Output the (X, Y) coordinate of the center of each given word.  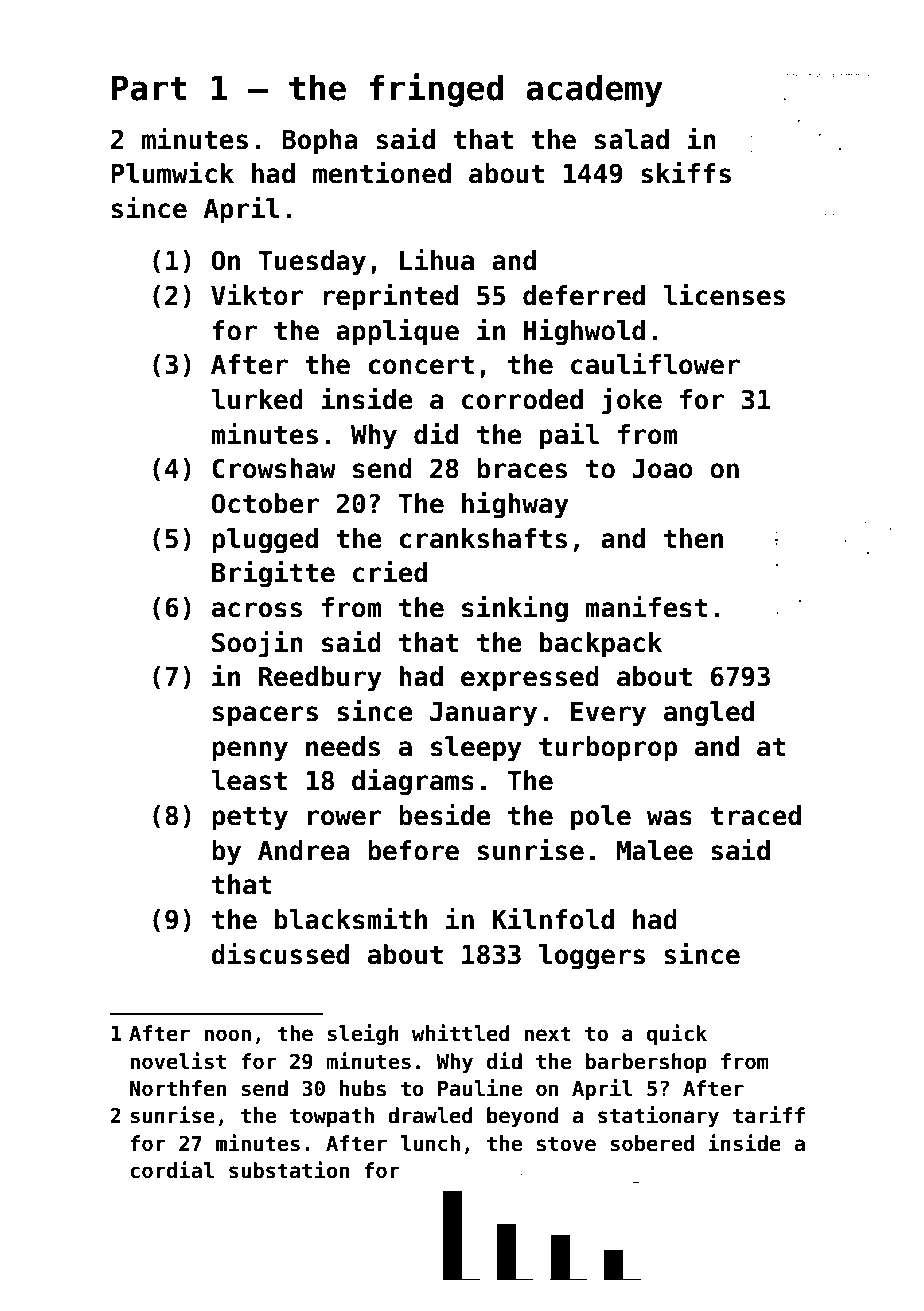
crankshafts (483, 538)
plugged (265, 541)
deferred (584, 295)
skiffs (686, 173)
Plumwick (172, 173)
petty (250, 819)
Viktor (257, 295)
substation (289, 1170)
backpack (601, 645)
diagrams (413, 782)
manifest (646, 607)
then (693, 538)
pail (569, 436)
